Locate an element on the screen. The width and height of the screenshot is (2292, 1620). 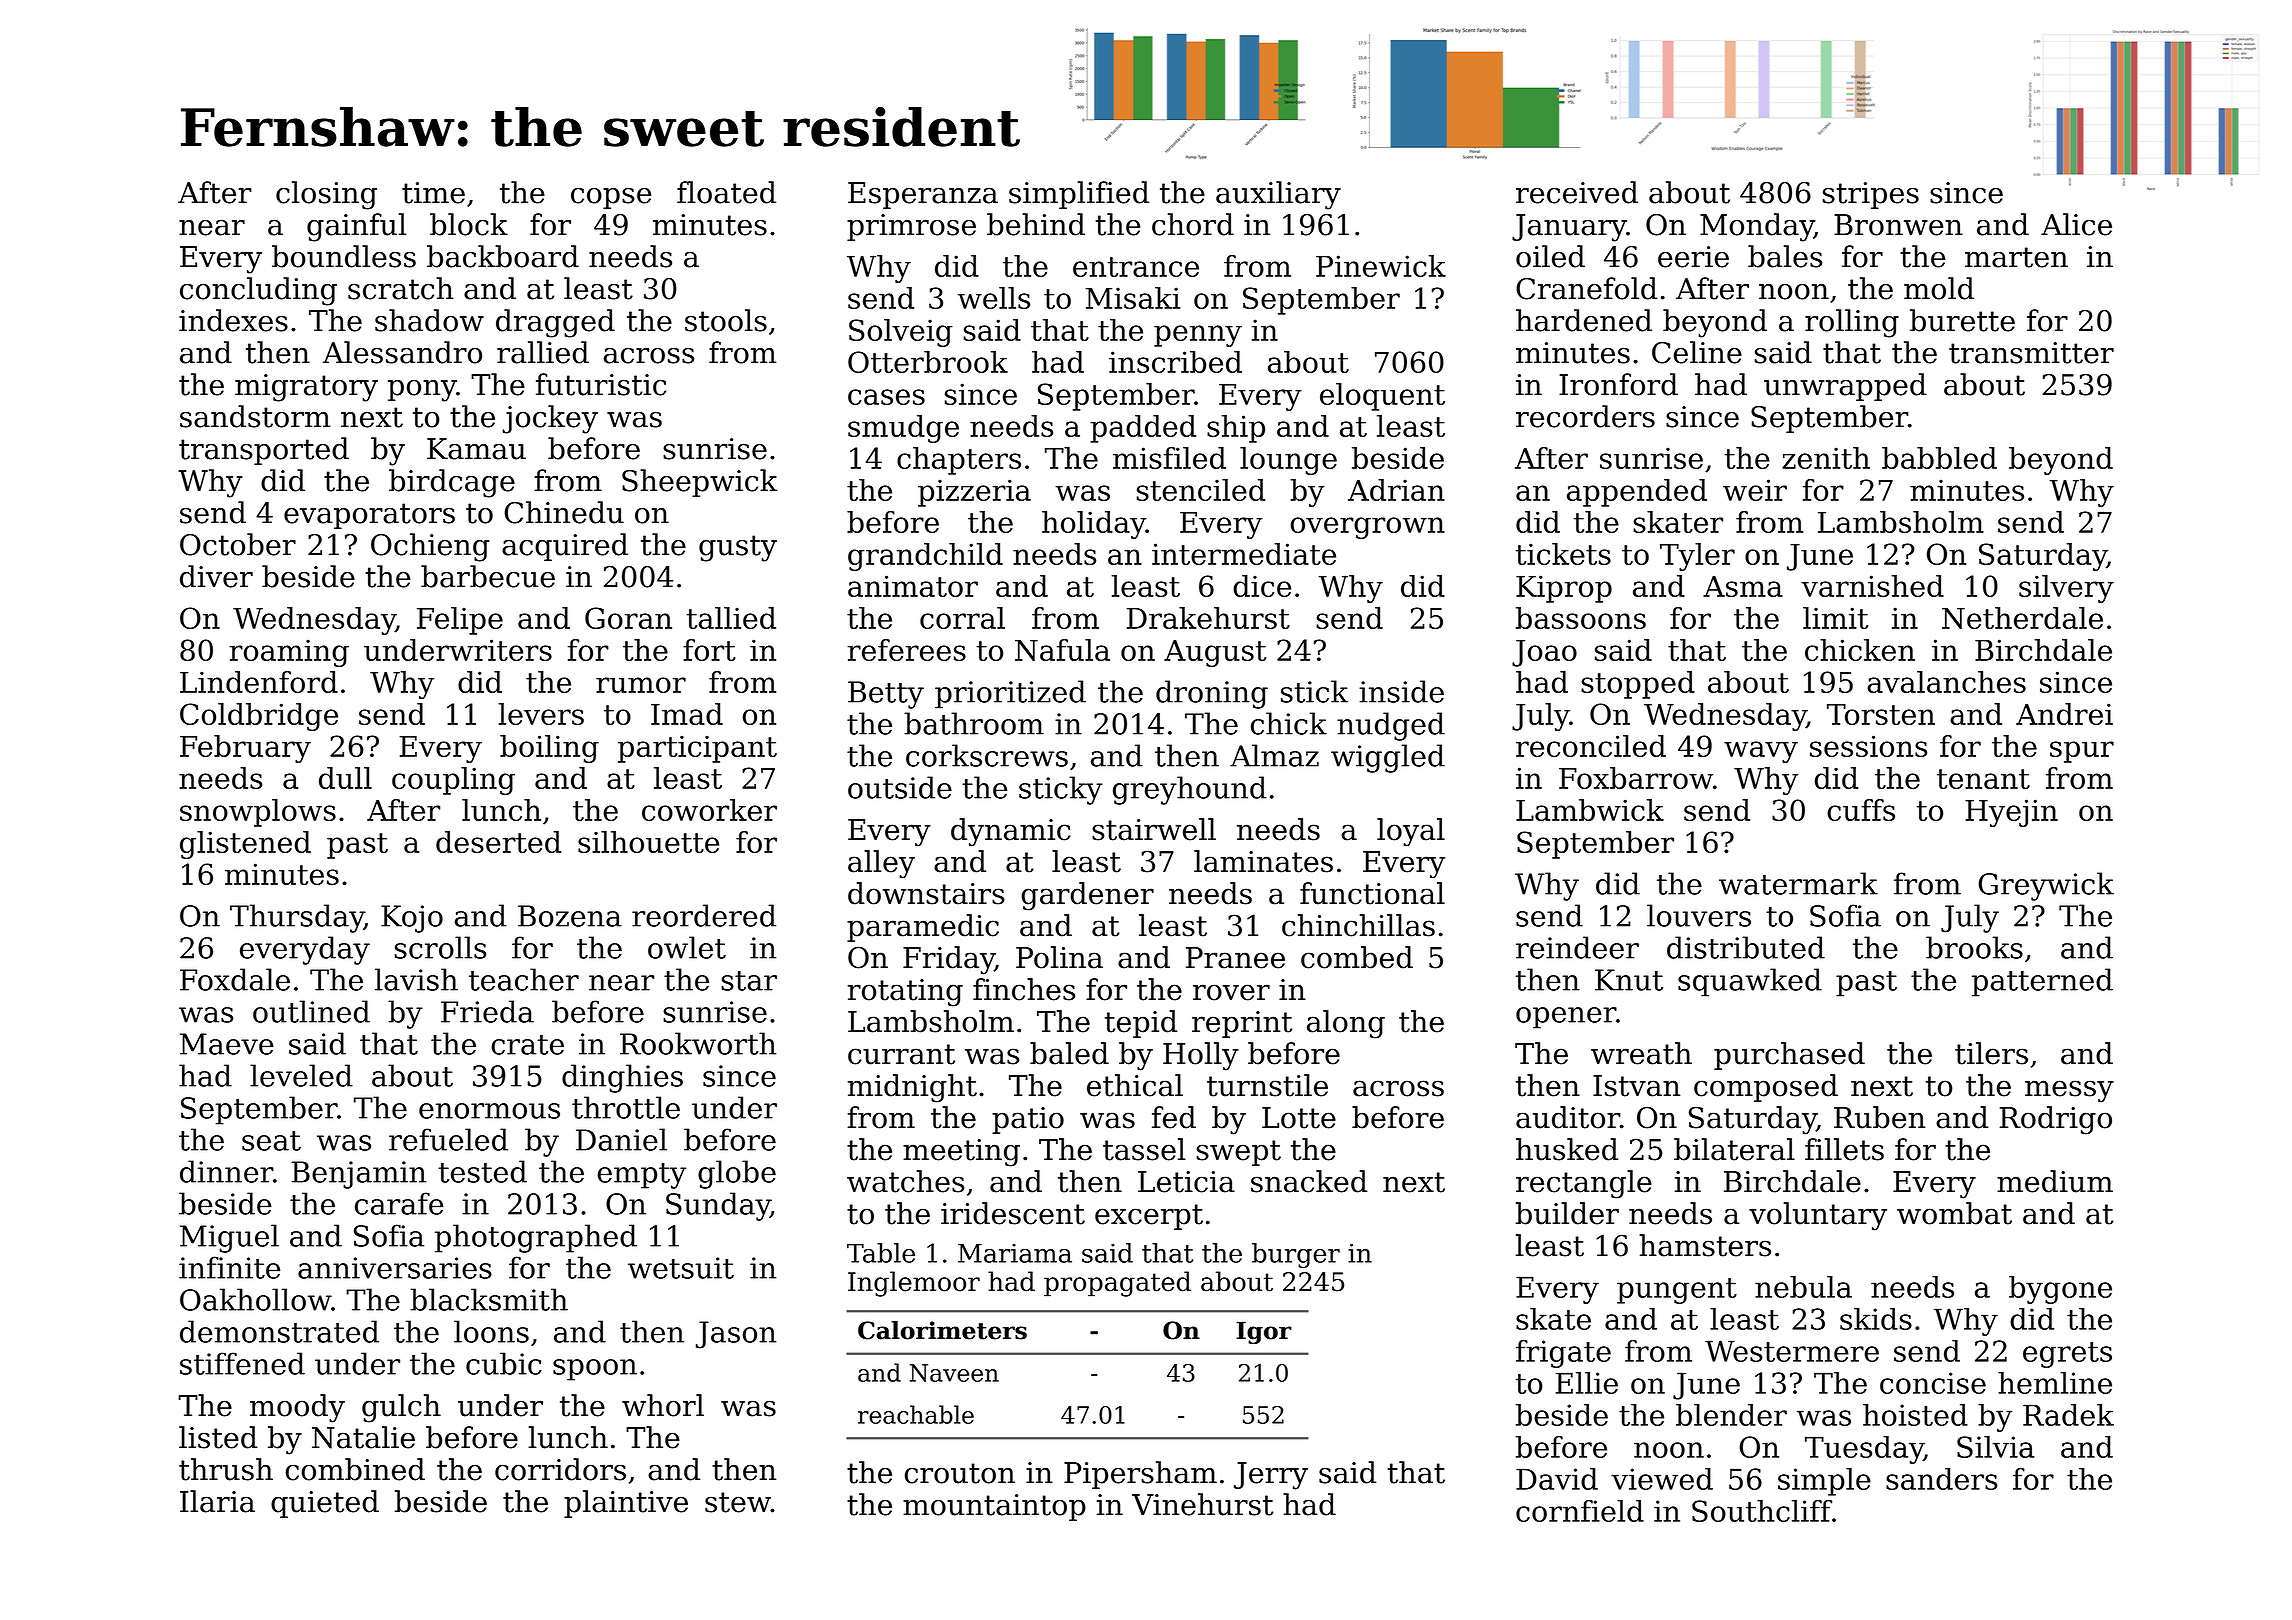
Ilaria is located at coordinates (217, 1501).
